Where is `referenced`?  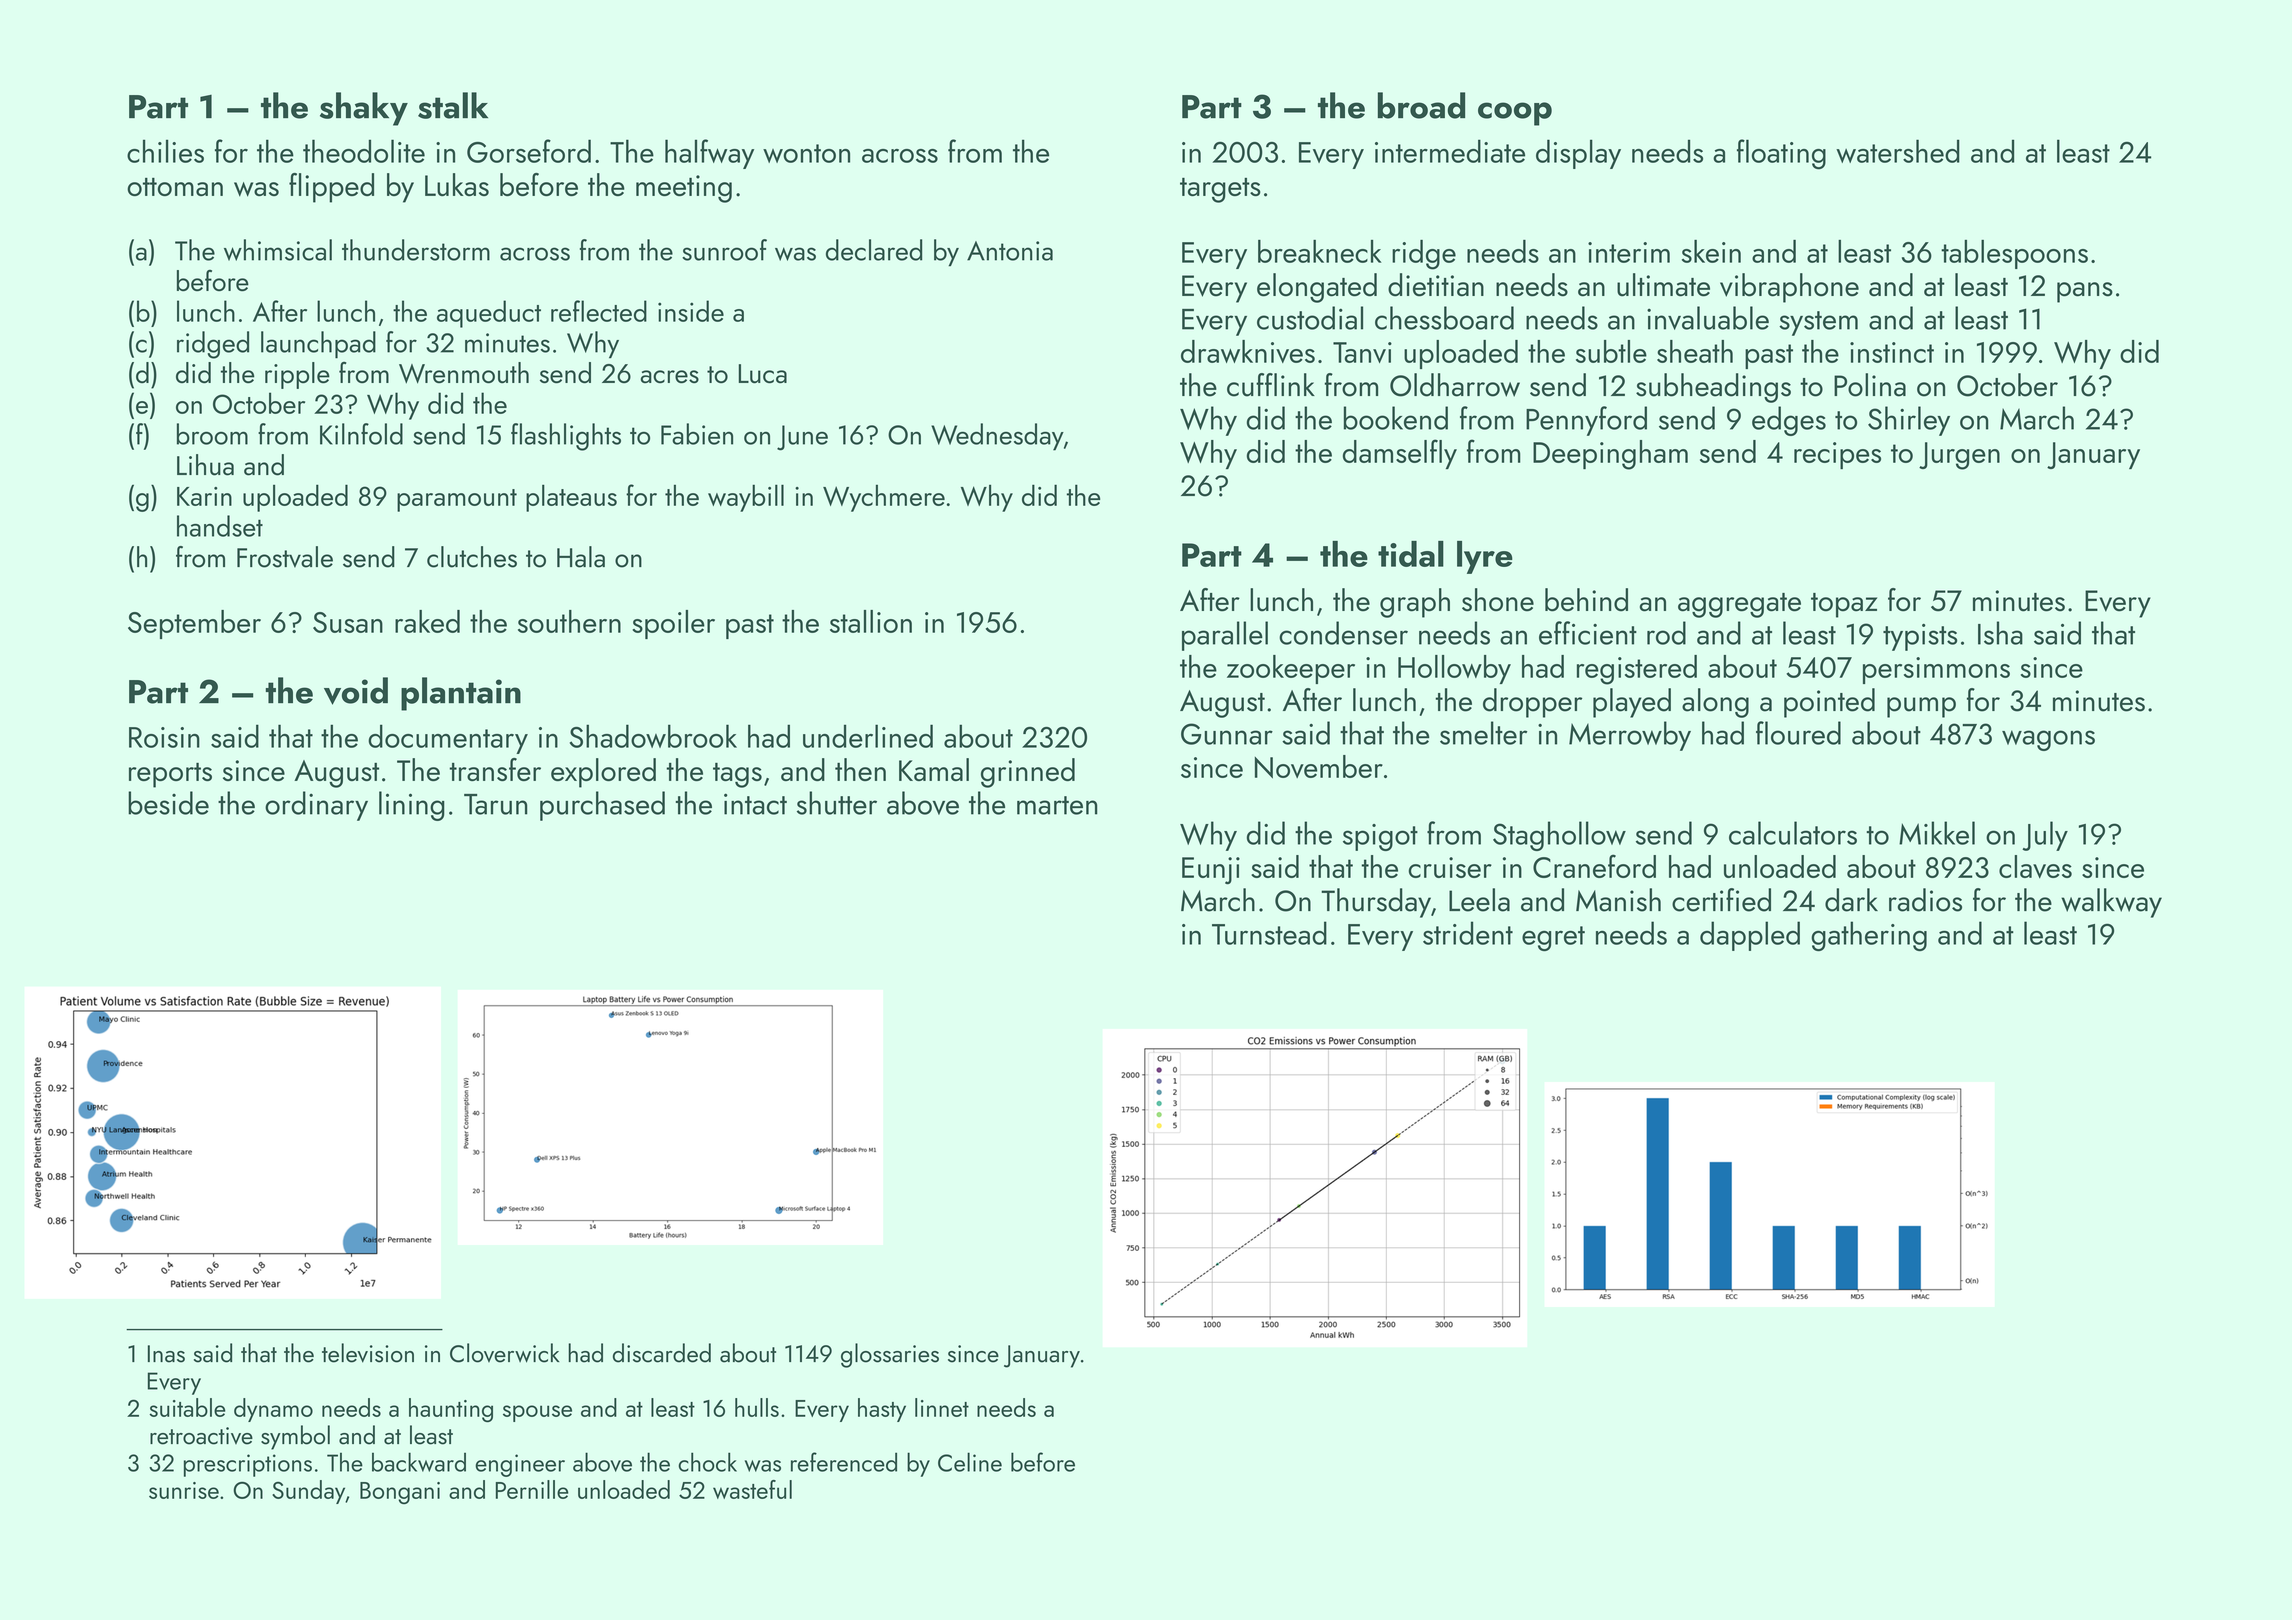 referenced is located at coordinates (844, 1462).
